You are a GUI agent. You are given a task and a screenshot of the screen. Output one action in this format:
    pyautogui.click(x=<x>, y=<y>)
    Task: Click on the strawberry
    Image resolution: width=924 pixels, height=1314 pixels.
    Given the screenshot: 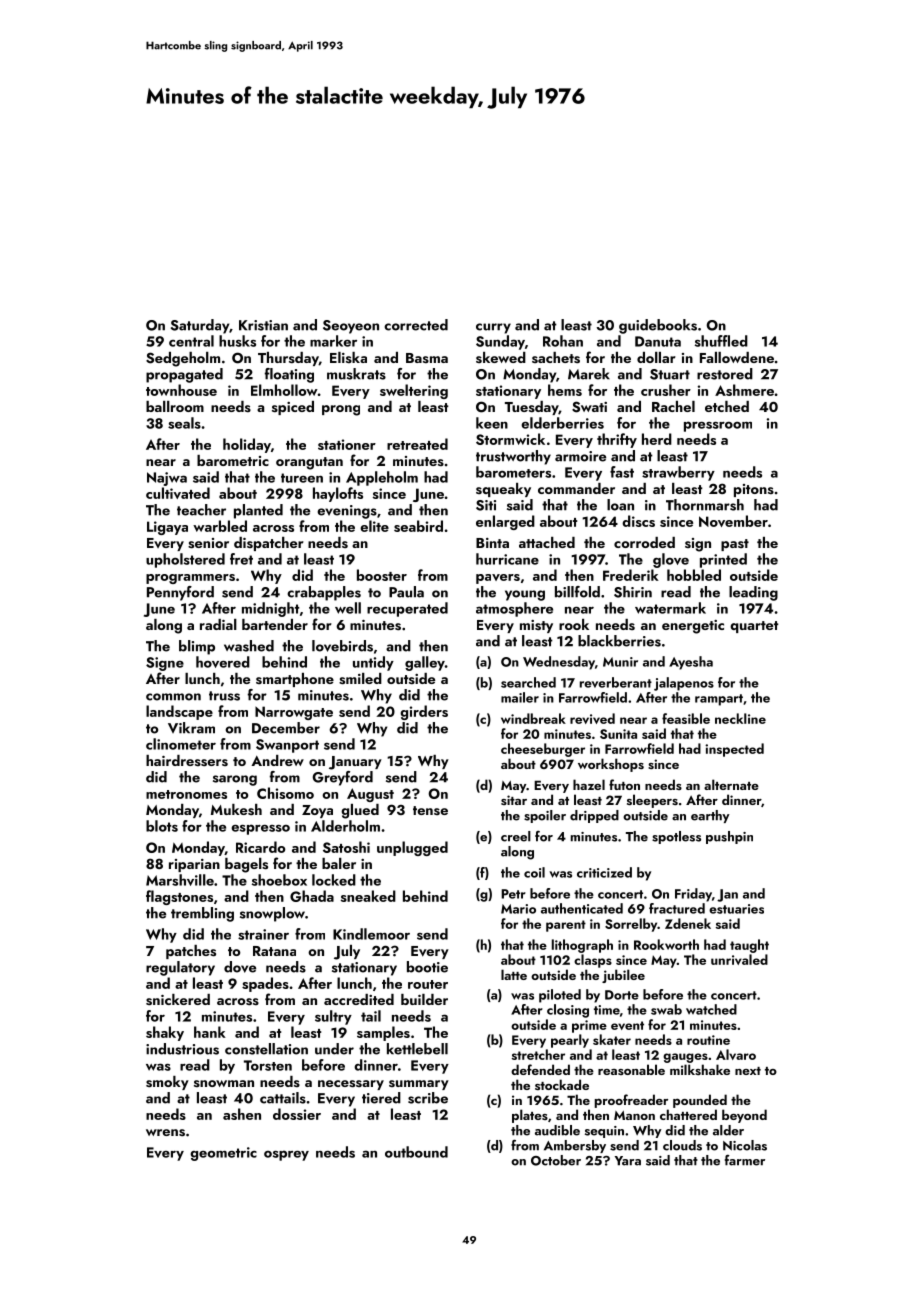 What is the action you would take?
    pyautogui.click(x=678, y=473)
